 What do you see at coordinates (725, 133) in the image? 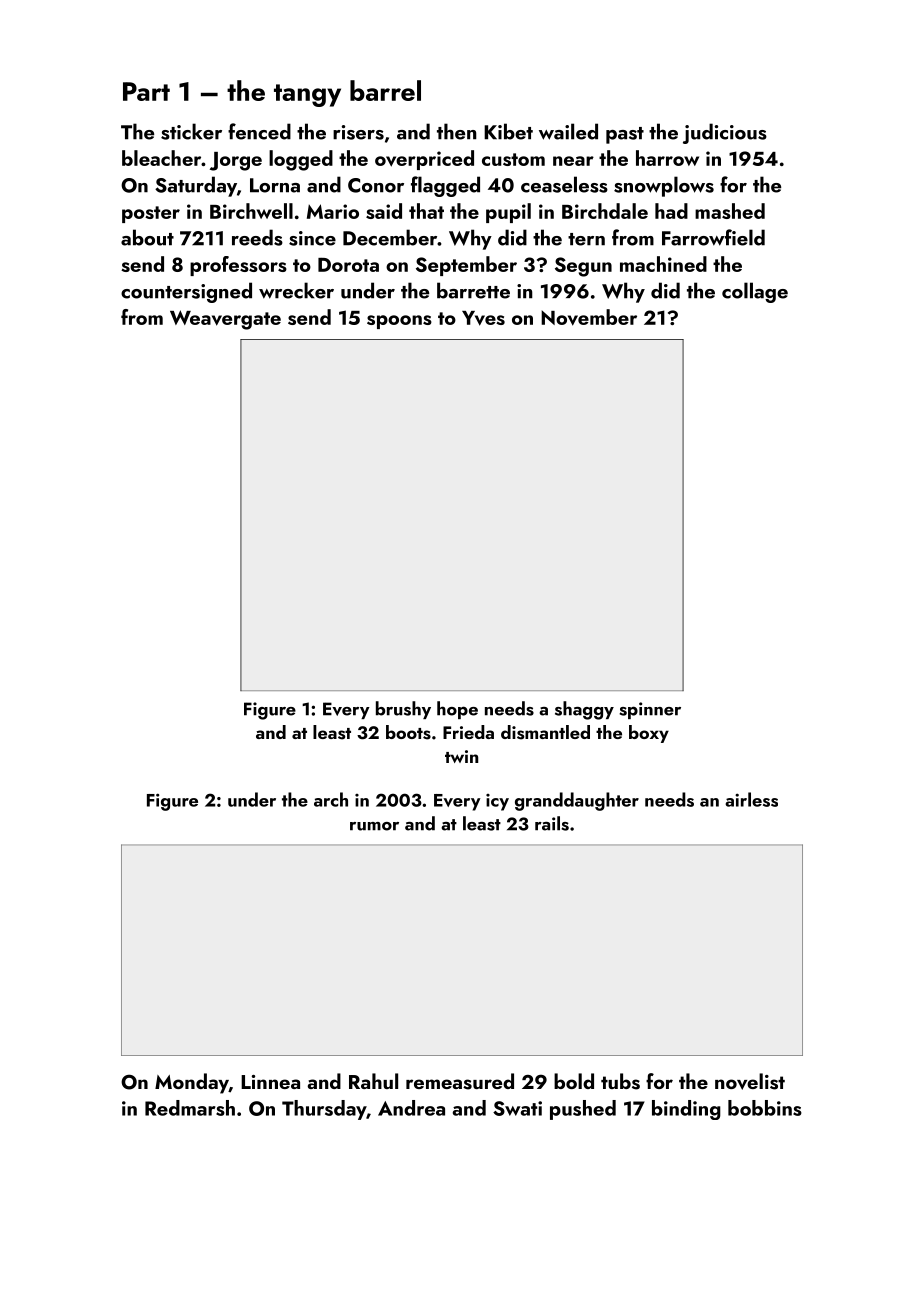
I see `judicious` at bounding box center [725, 133].
